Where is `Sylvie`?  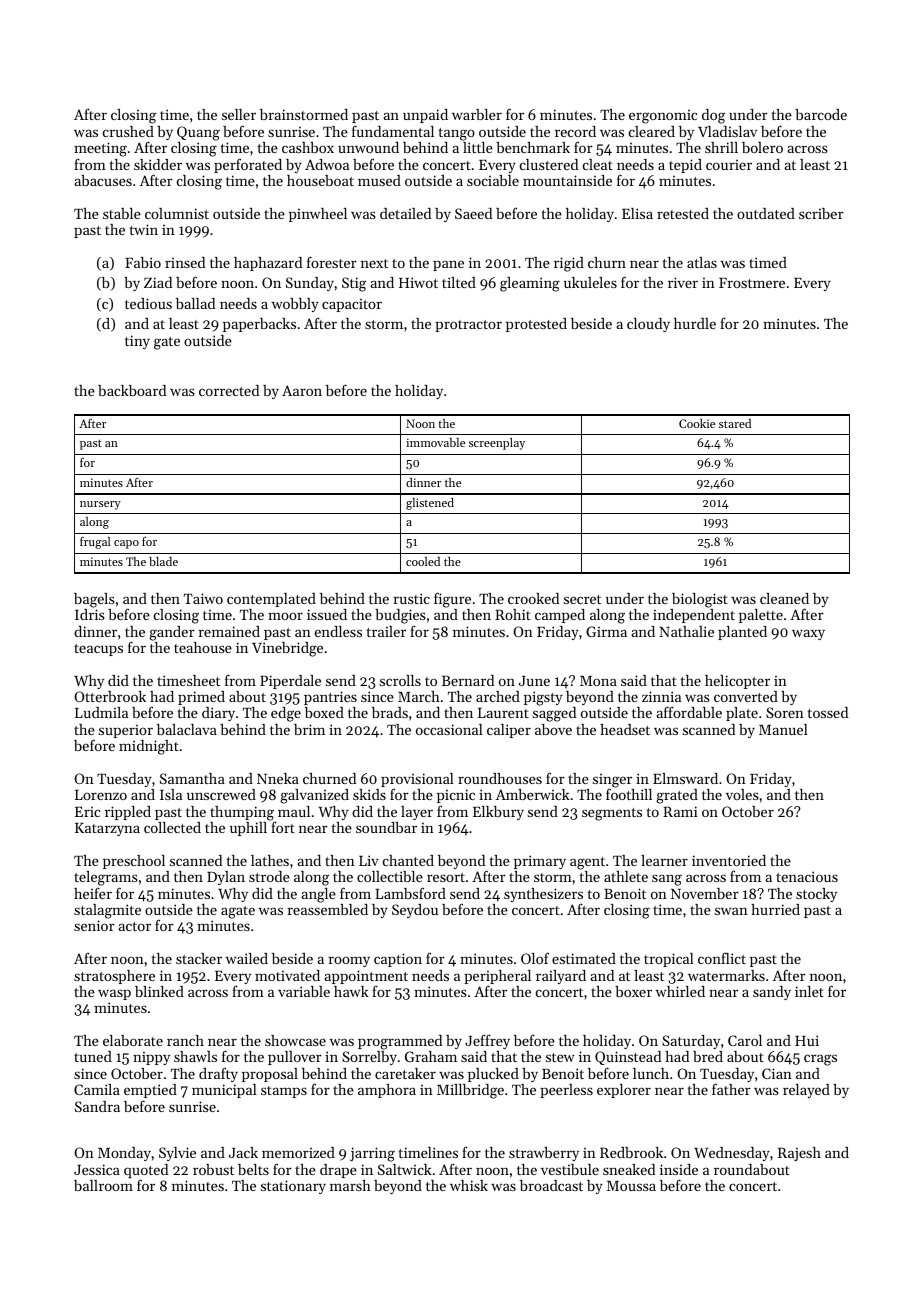
Sylvie is located at coordinates (177, 1154).
